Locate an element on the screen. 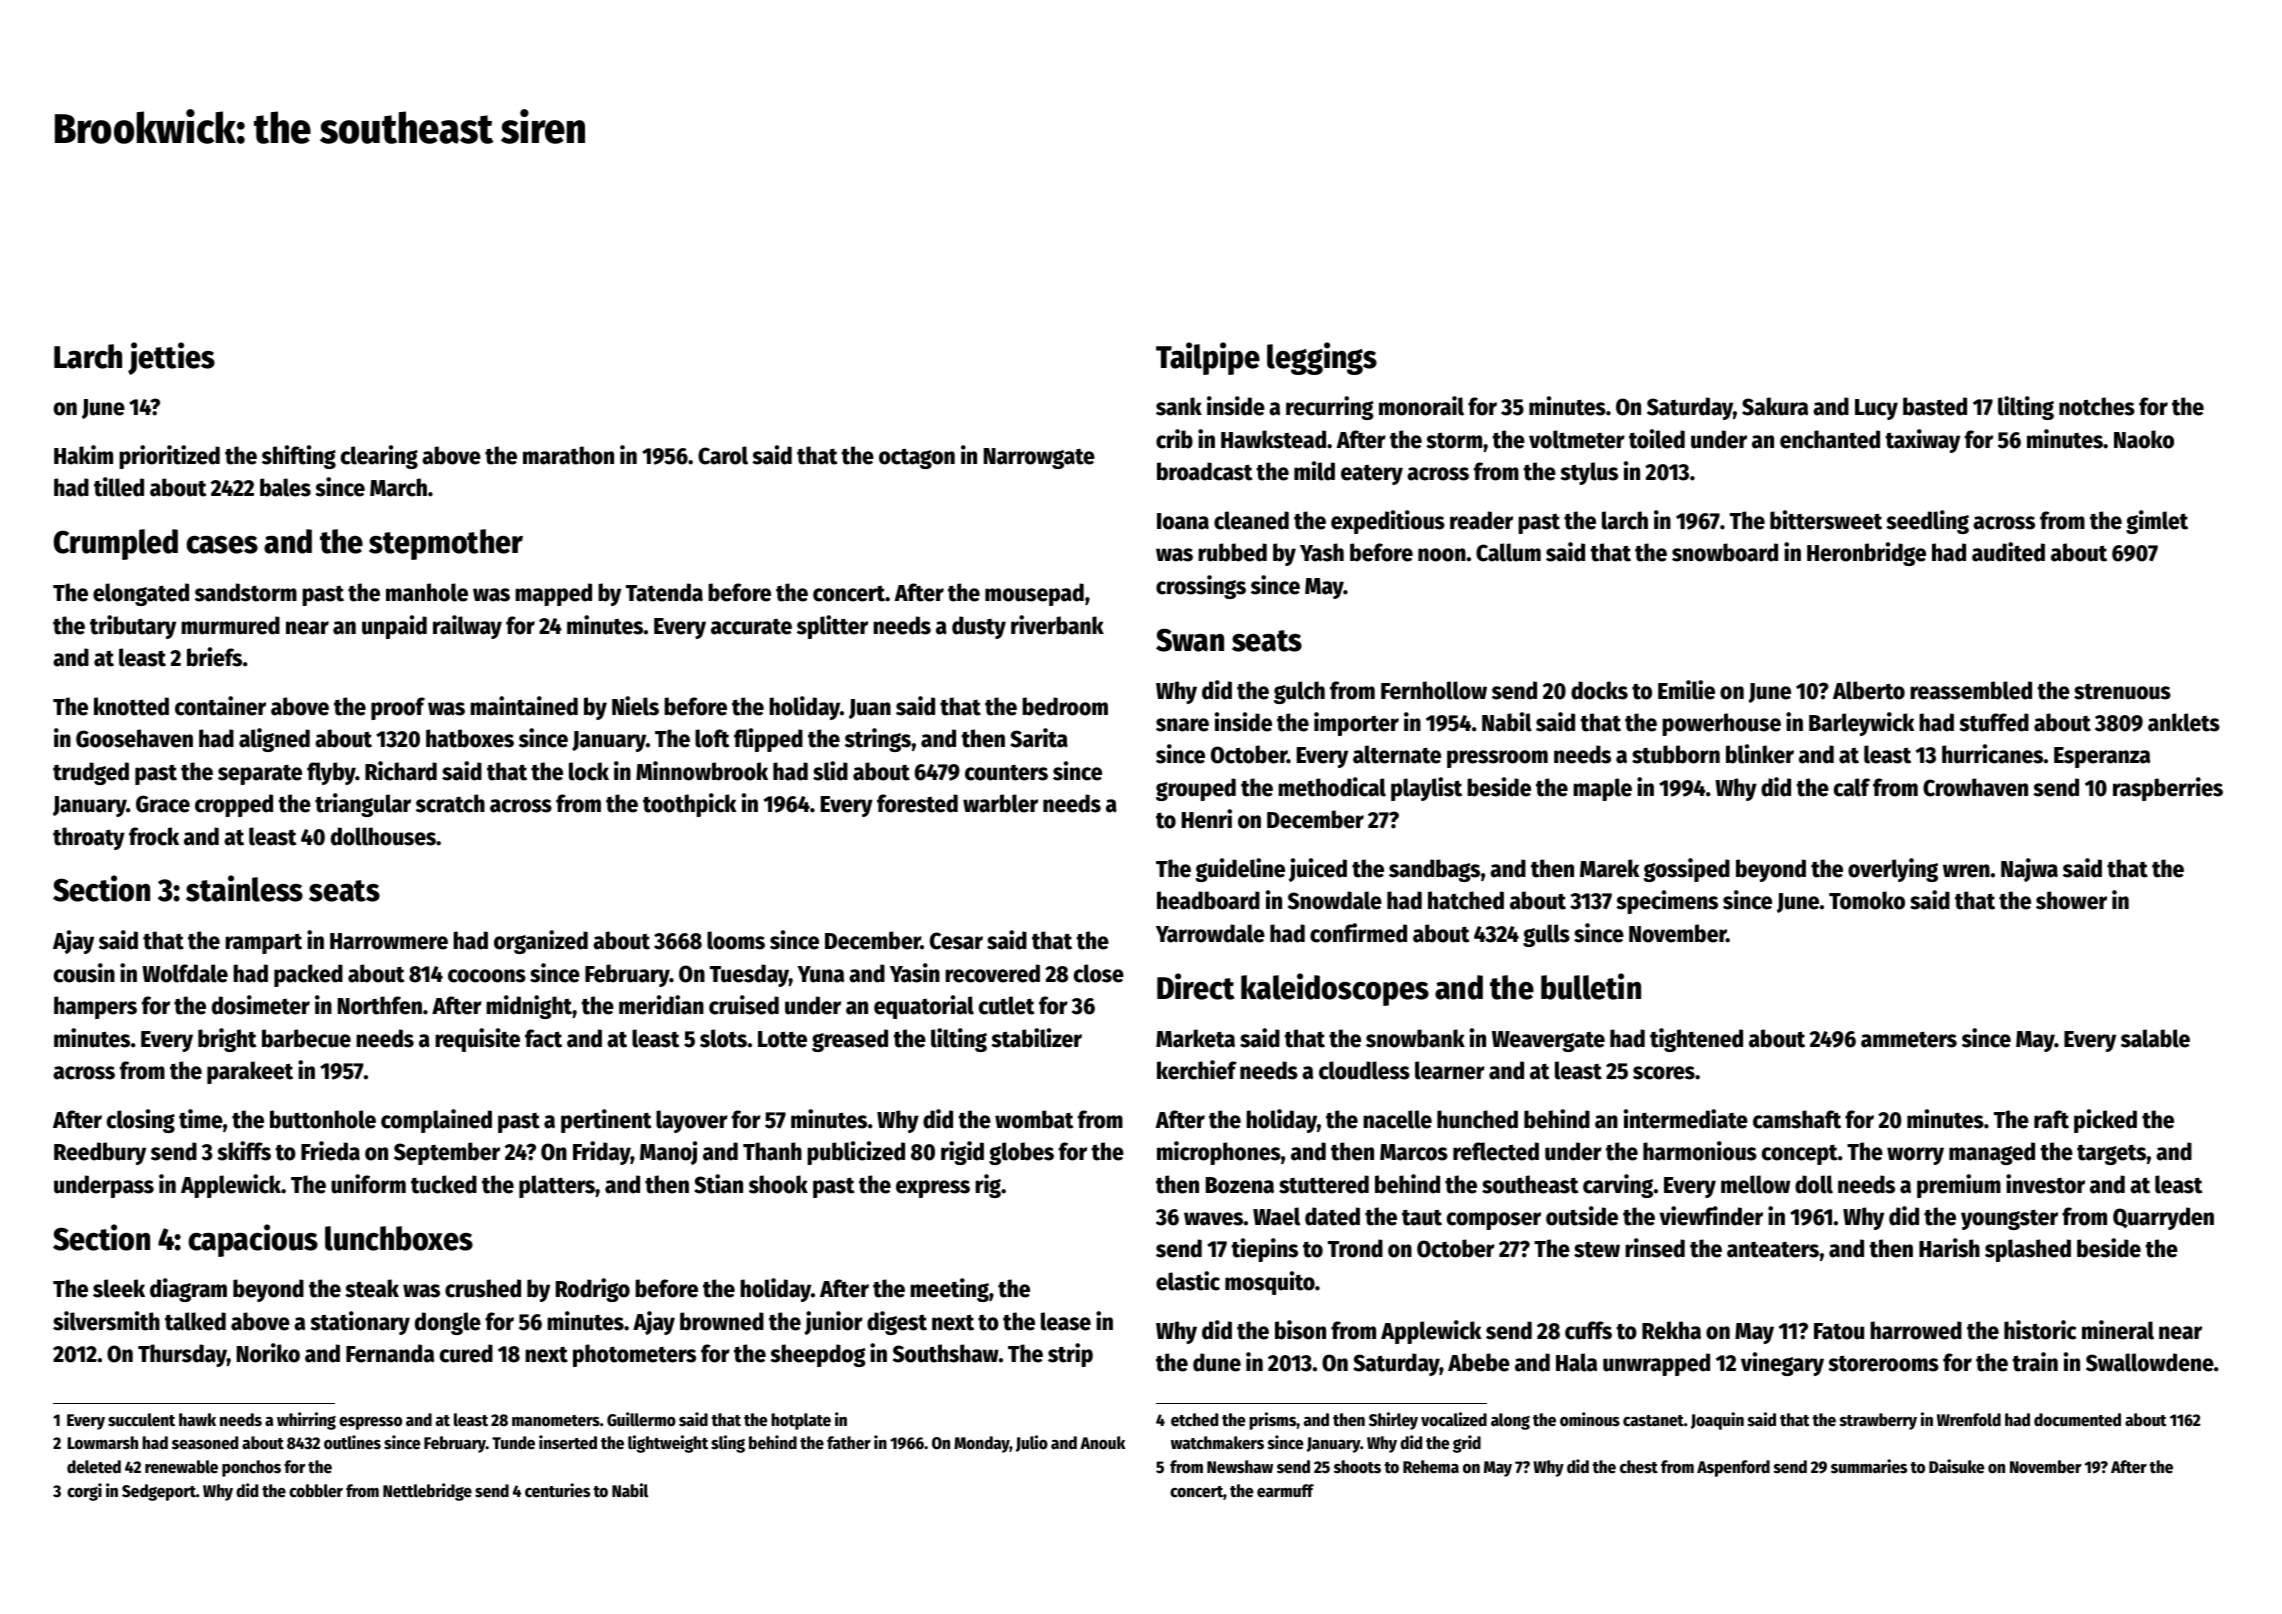  Harrowmere is located at coordinates (389, 941).
